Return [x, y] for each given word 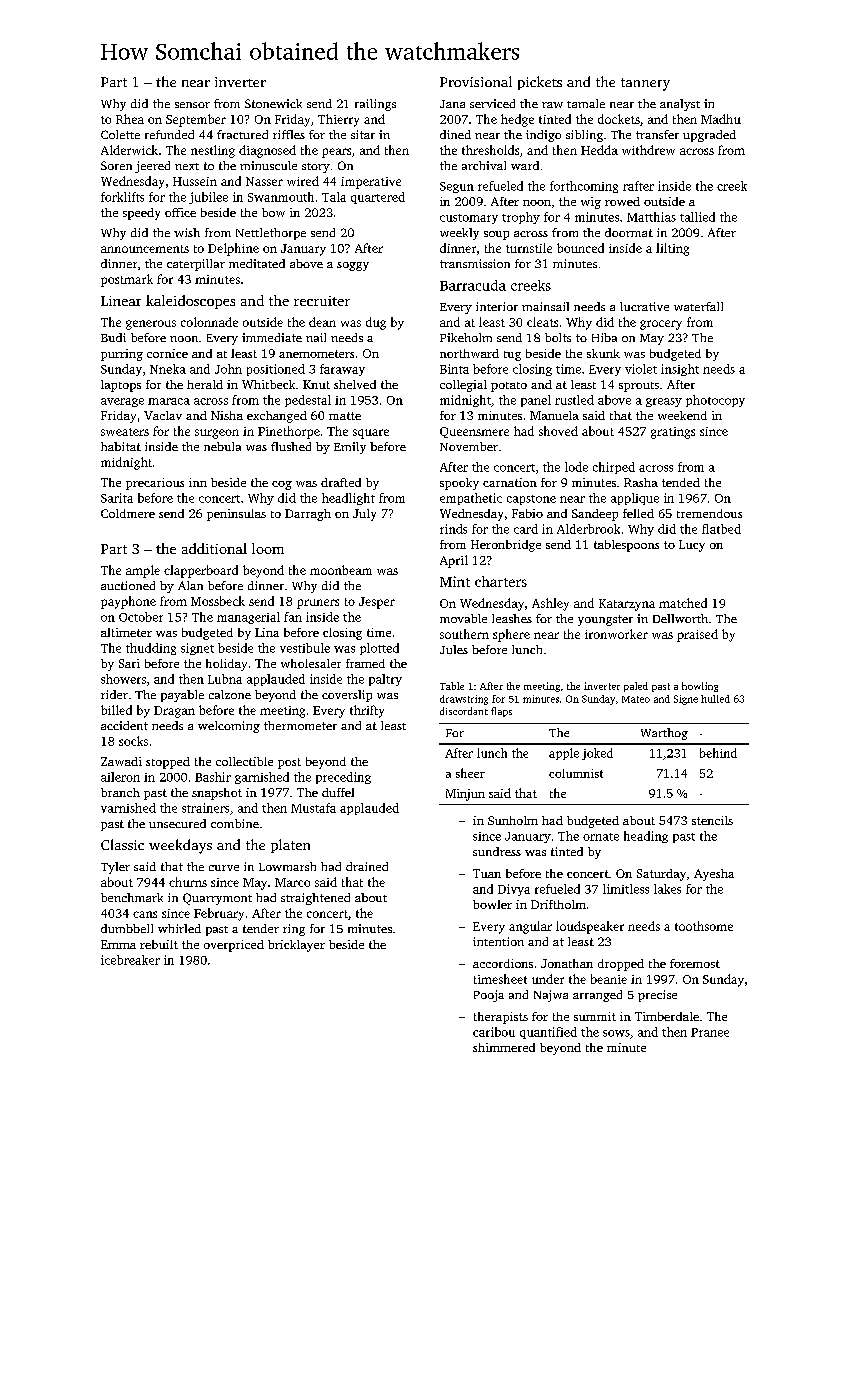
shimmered [504, 1047]
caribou [494, 1032]
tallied [697, 217]
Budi [113, 337]
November [469, 446]
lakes [667, 889]
